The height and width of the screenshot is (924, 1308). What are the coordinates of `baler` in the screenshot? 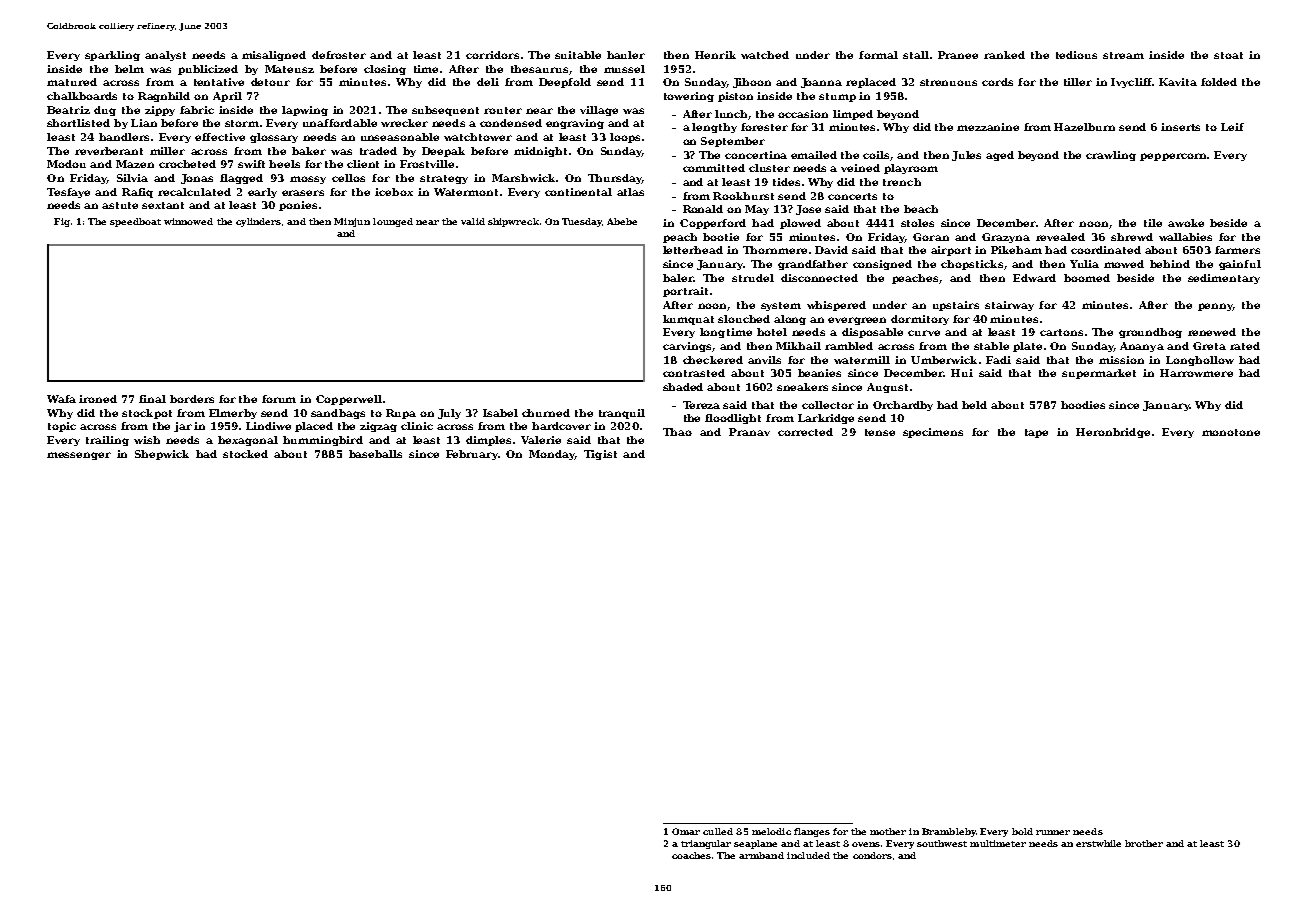 It's located at (678, 278).
